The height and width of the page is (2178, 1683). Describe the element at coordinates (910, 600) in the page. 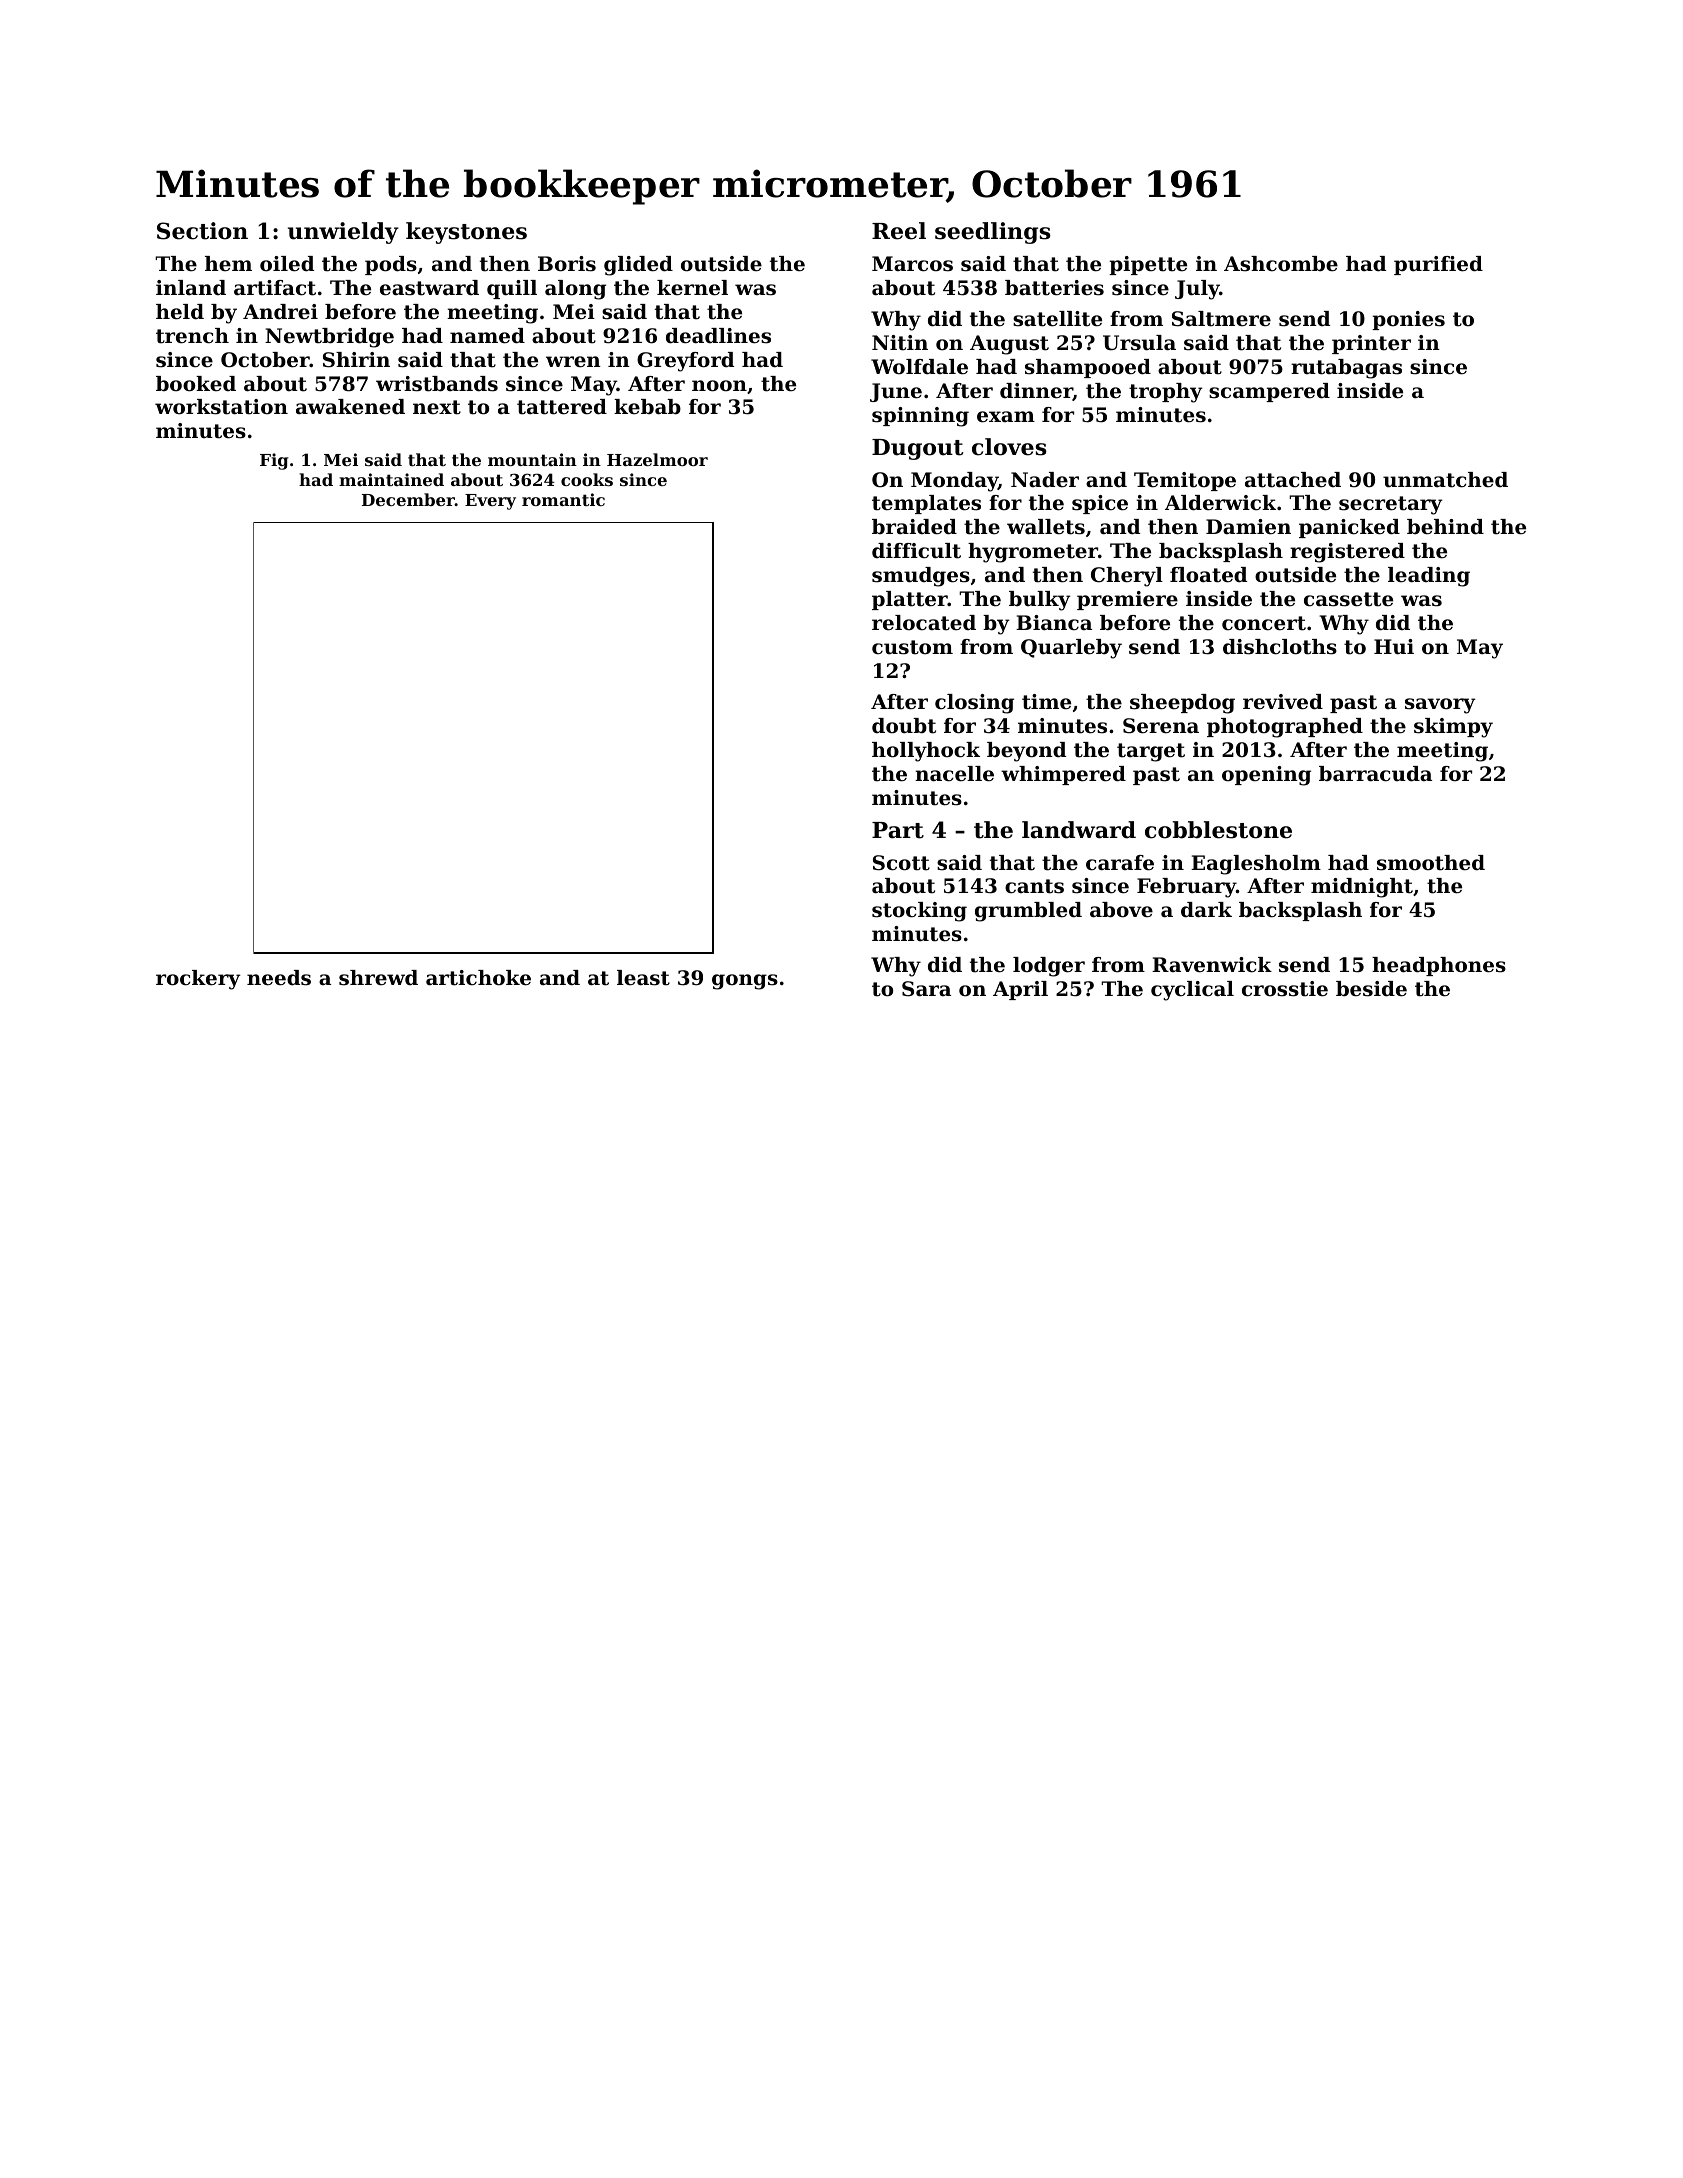

I see `platter` at that location.
